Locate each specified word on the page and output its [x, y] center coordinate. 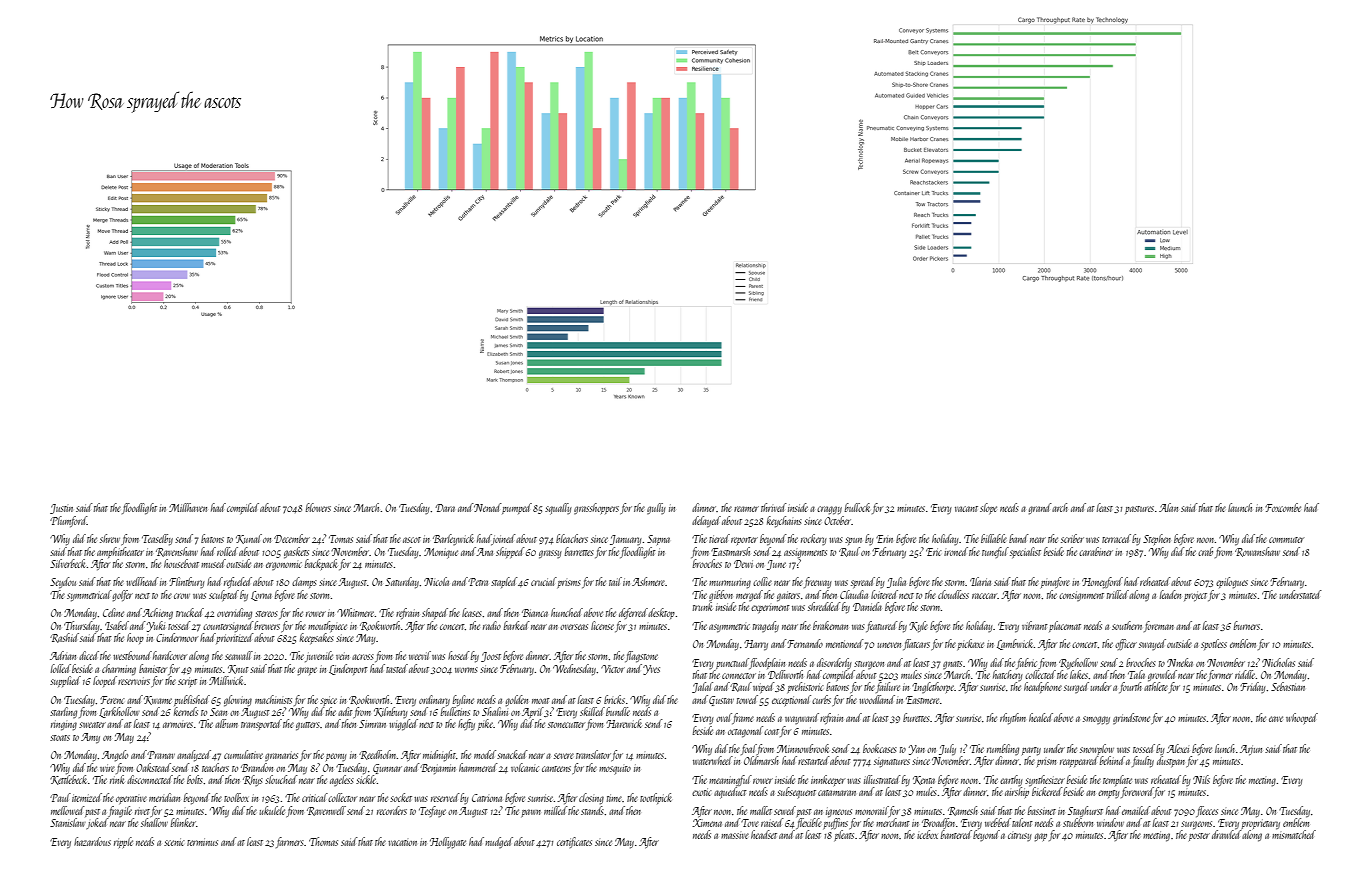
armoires [178, 725]
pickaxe [970, 644]
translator [593, 754]
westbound [132, 655]
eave [1276, 719]
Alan [1168, 507]
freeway [818, 582]
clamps [304, 582]
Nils [1201, 779]
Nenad [487, 507]
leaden [1170, 594]
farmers [290, 842]
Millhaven [188, 507]
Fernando [805, 643]
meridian [164, 797]
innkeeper [828, 780]
